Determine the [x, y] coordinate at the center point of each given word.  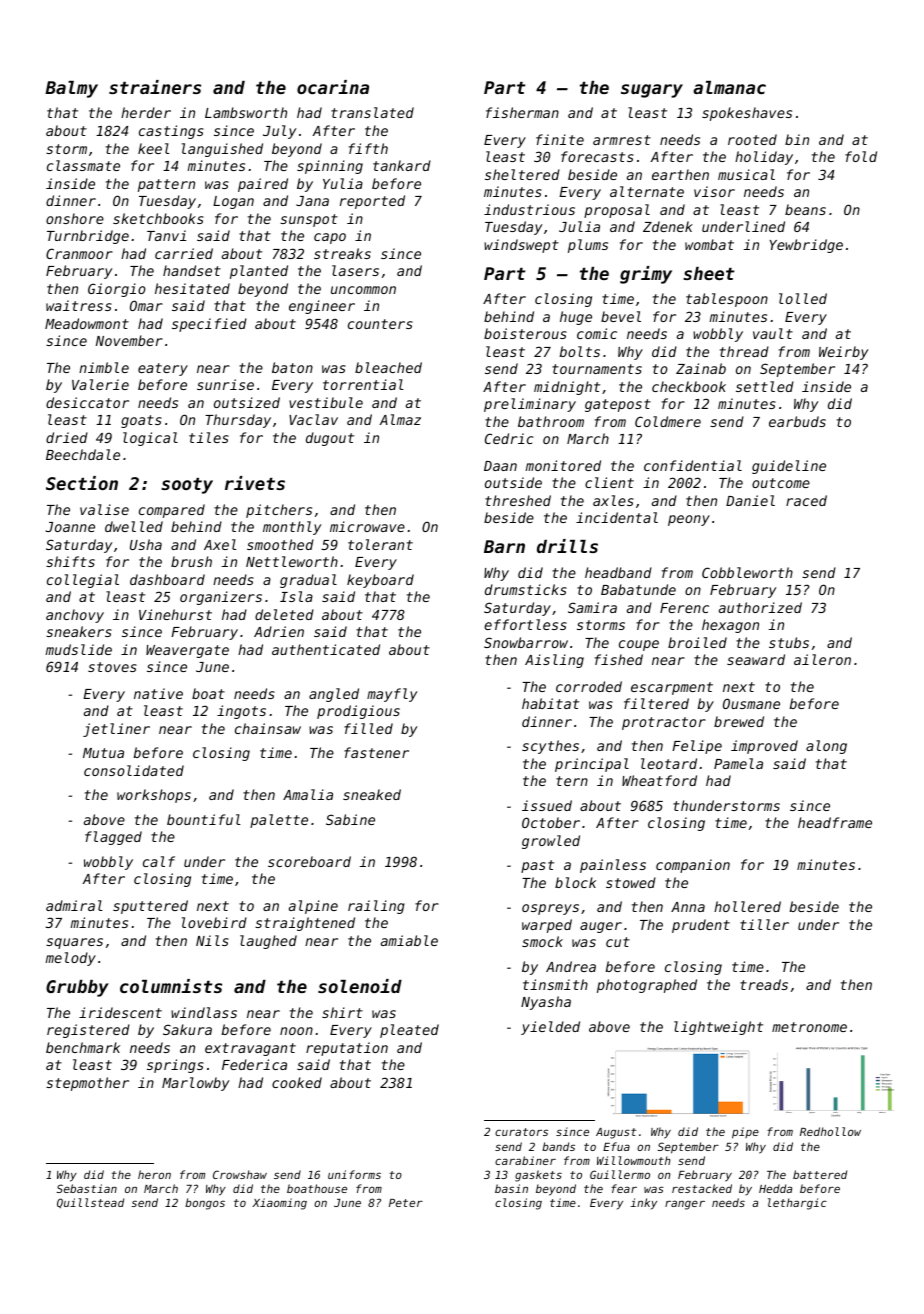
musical [746, 174]
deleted [284, 614]
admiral [74, 905]
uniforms [354, 1174]
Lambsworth [246, 112]
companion [693, 866]
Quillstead [90, 1203]
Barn [504, 546]
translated [372, 112]
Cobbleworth [747, 572]
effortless [525, 624]
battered [820, 1174]
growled [551, 842]
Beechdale [83, 454]
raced [806, 500]
